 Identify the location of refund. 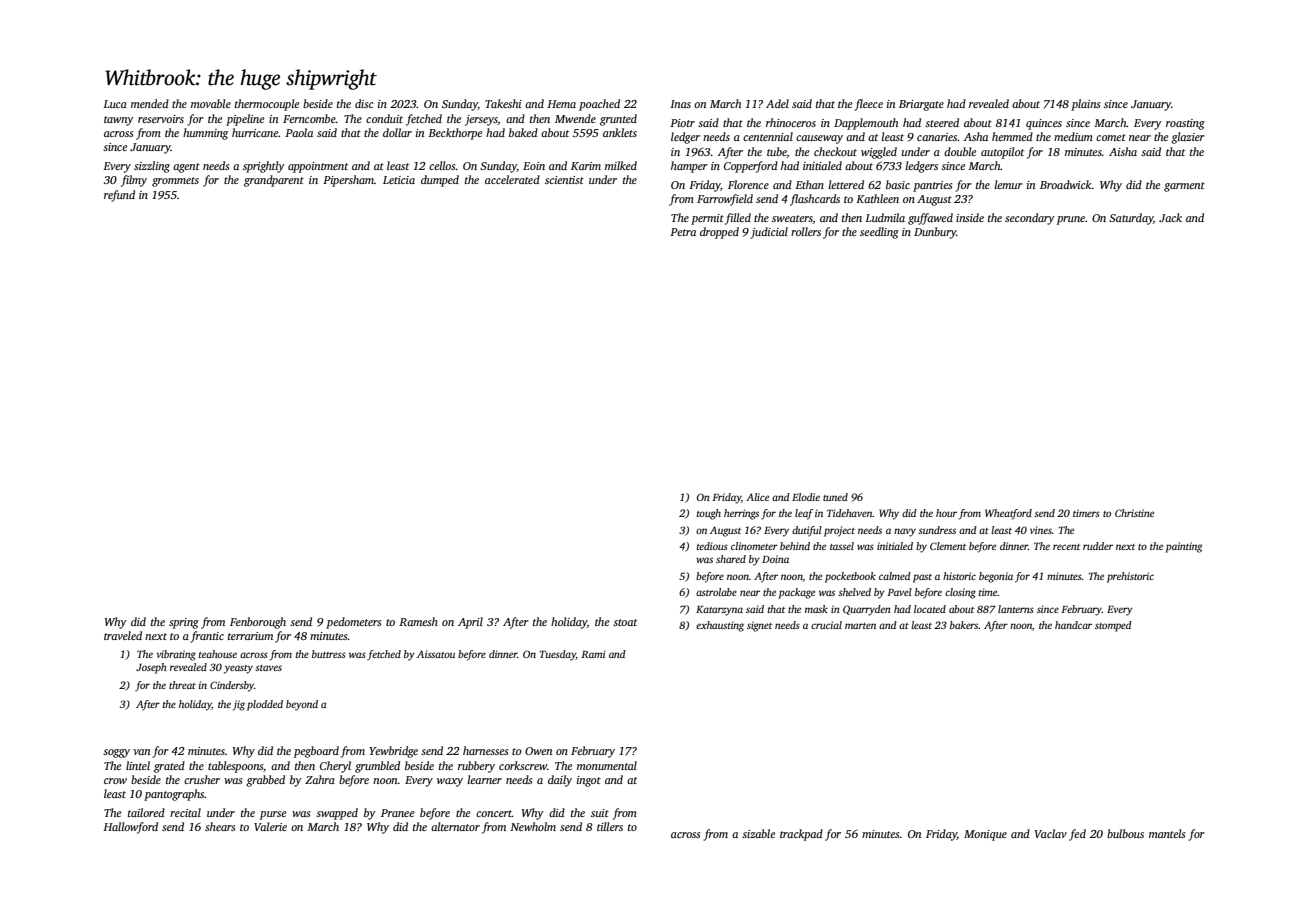
(119, 196).
